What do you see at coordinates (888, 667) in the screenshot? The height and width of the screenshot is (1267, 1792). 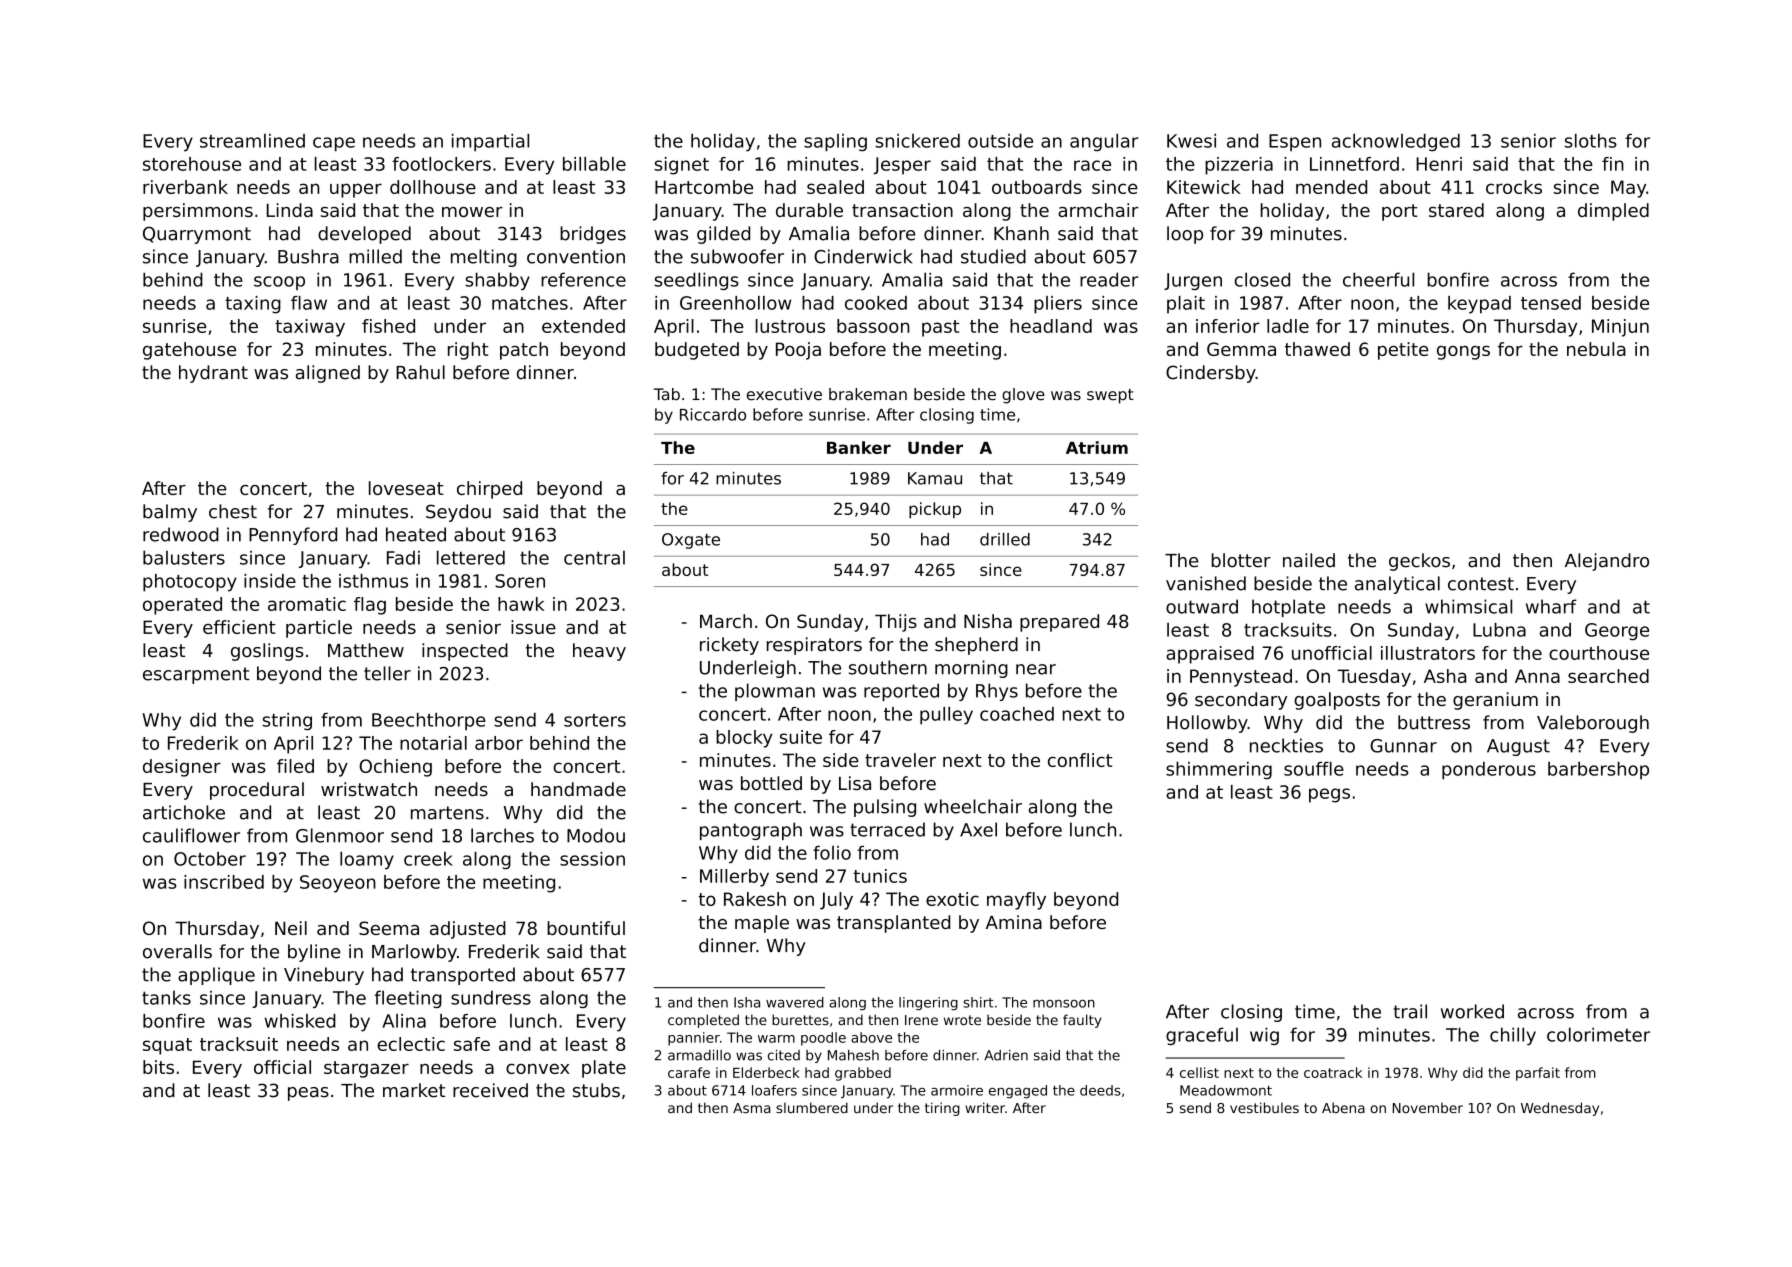 I see `southern` at bounding box center [888, 667].
